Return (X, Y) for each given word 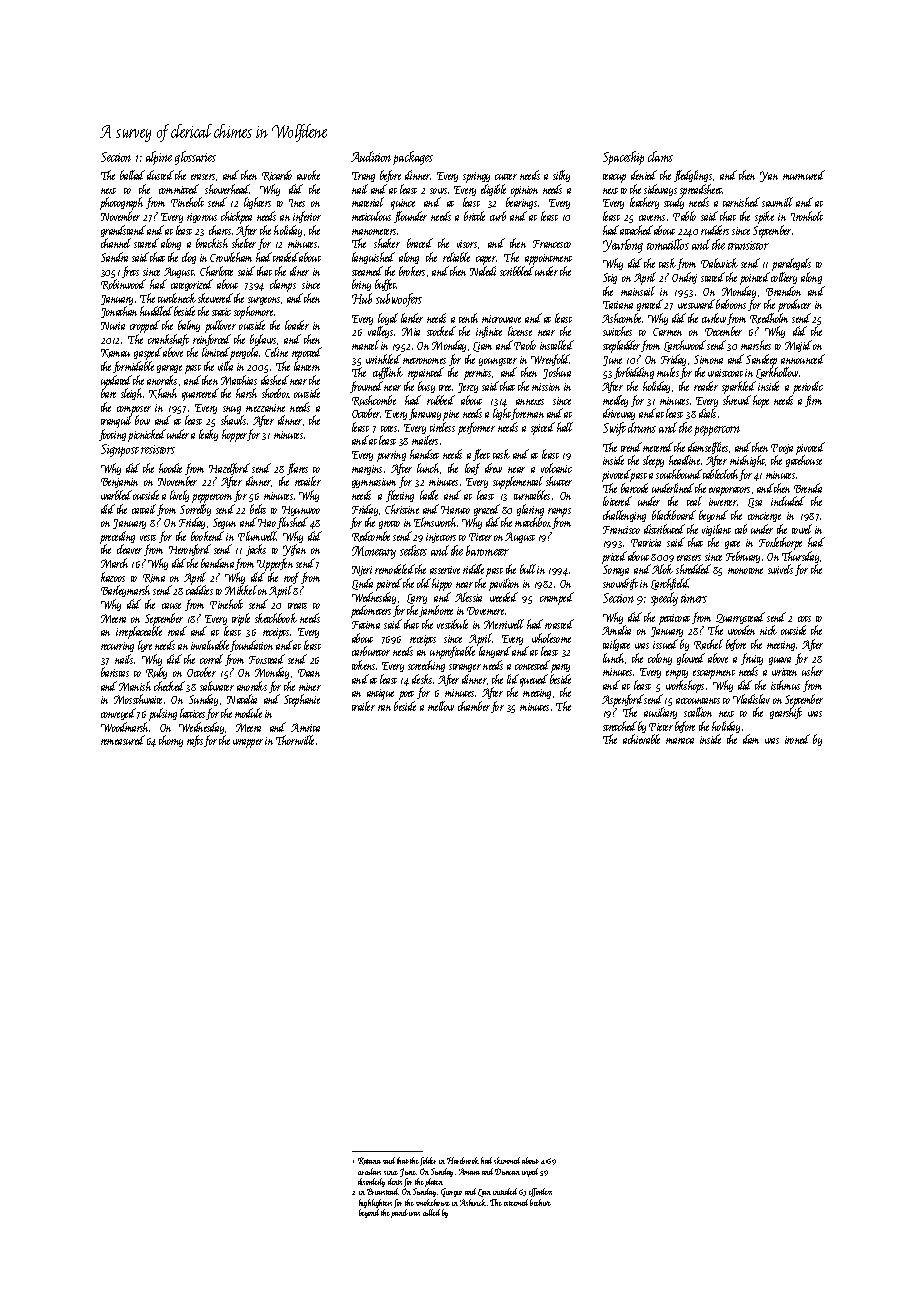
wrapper (248, 743)
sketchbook (276, 618)
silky (561, 176)
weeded (504, 597)
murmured (804, 175)
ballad (132, 175)
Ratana (369, 1161)
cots (804, 619)
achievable (641, 739)
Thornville (295, 740)
